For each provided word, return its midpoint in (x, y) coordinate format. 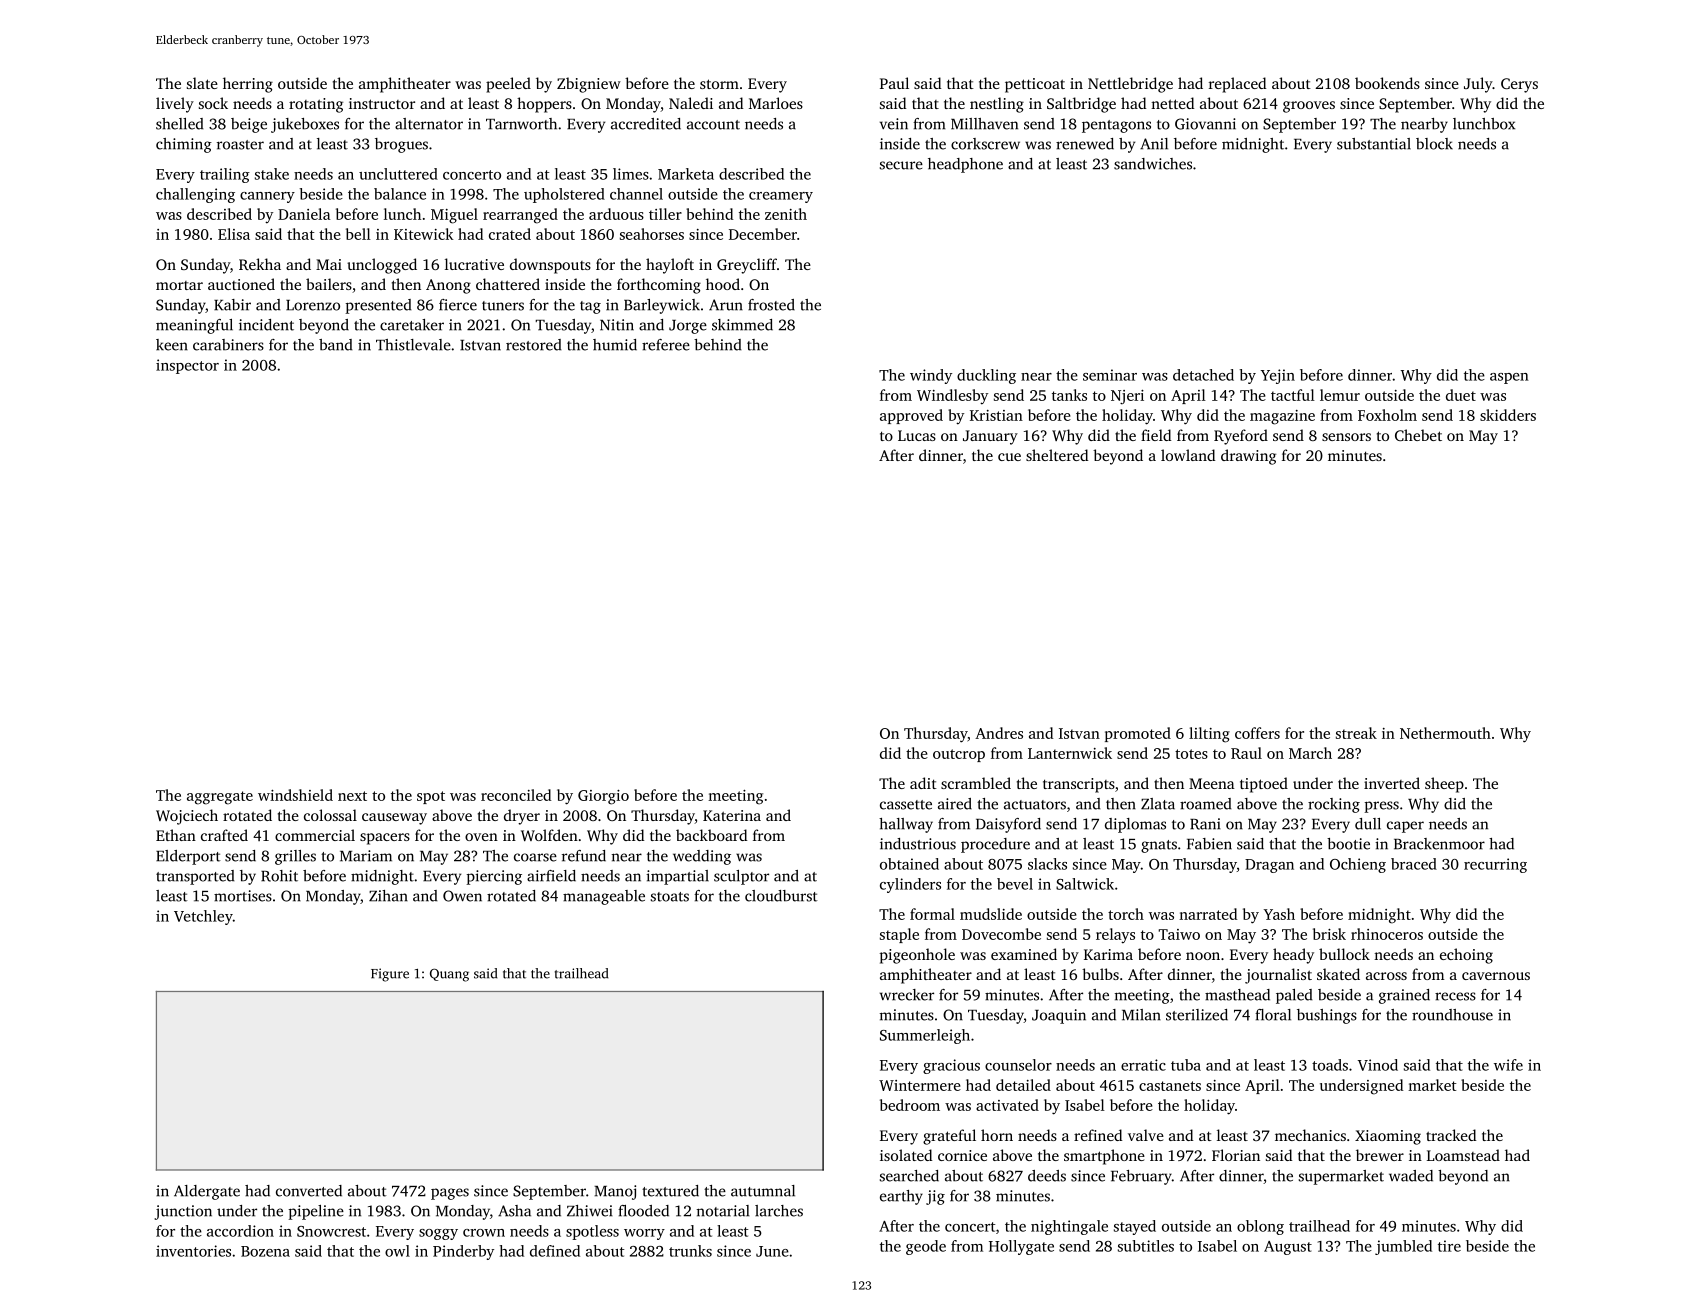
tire (1449, 1246)
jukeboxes (305, 125)
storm (719, 84)
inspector (187, 366)
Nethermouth (1445, 733)
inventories (193, 1251)
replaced (1237, 85)
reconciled (516, 795)
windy (931, 376)
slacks (1047, 864)
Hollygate (1021, 1247)
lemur (1340, 395)
